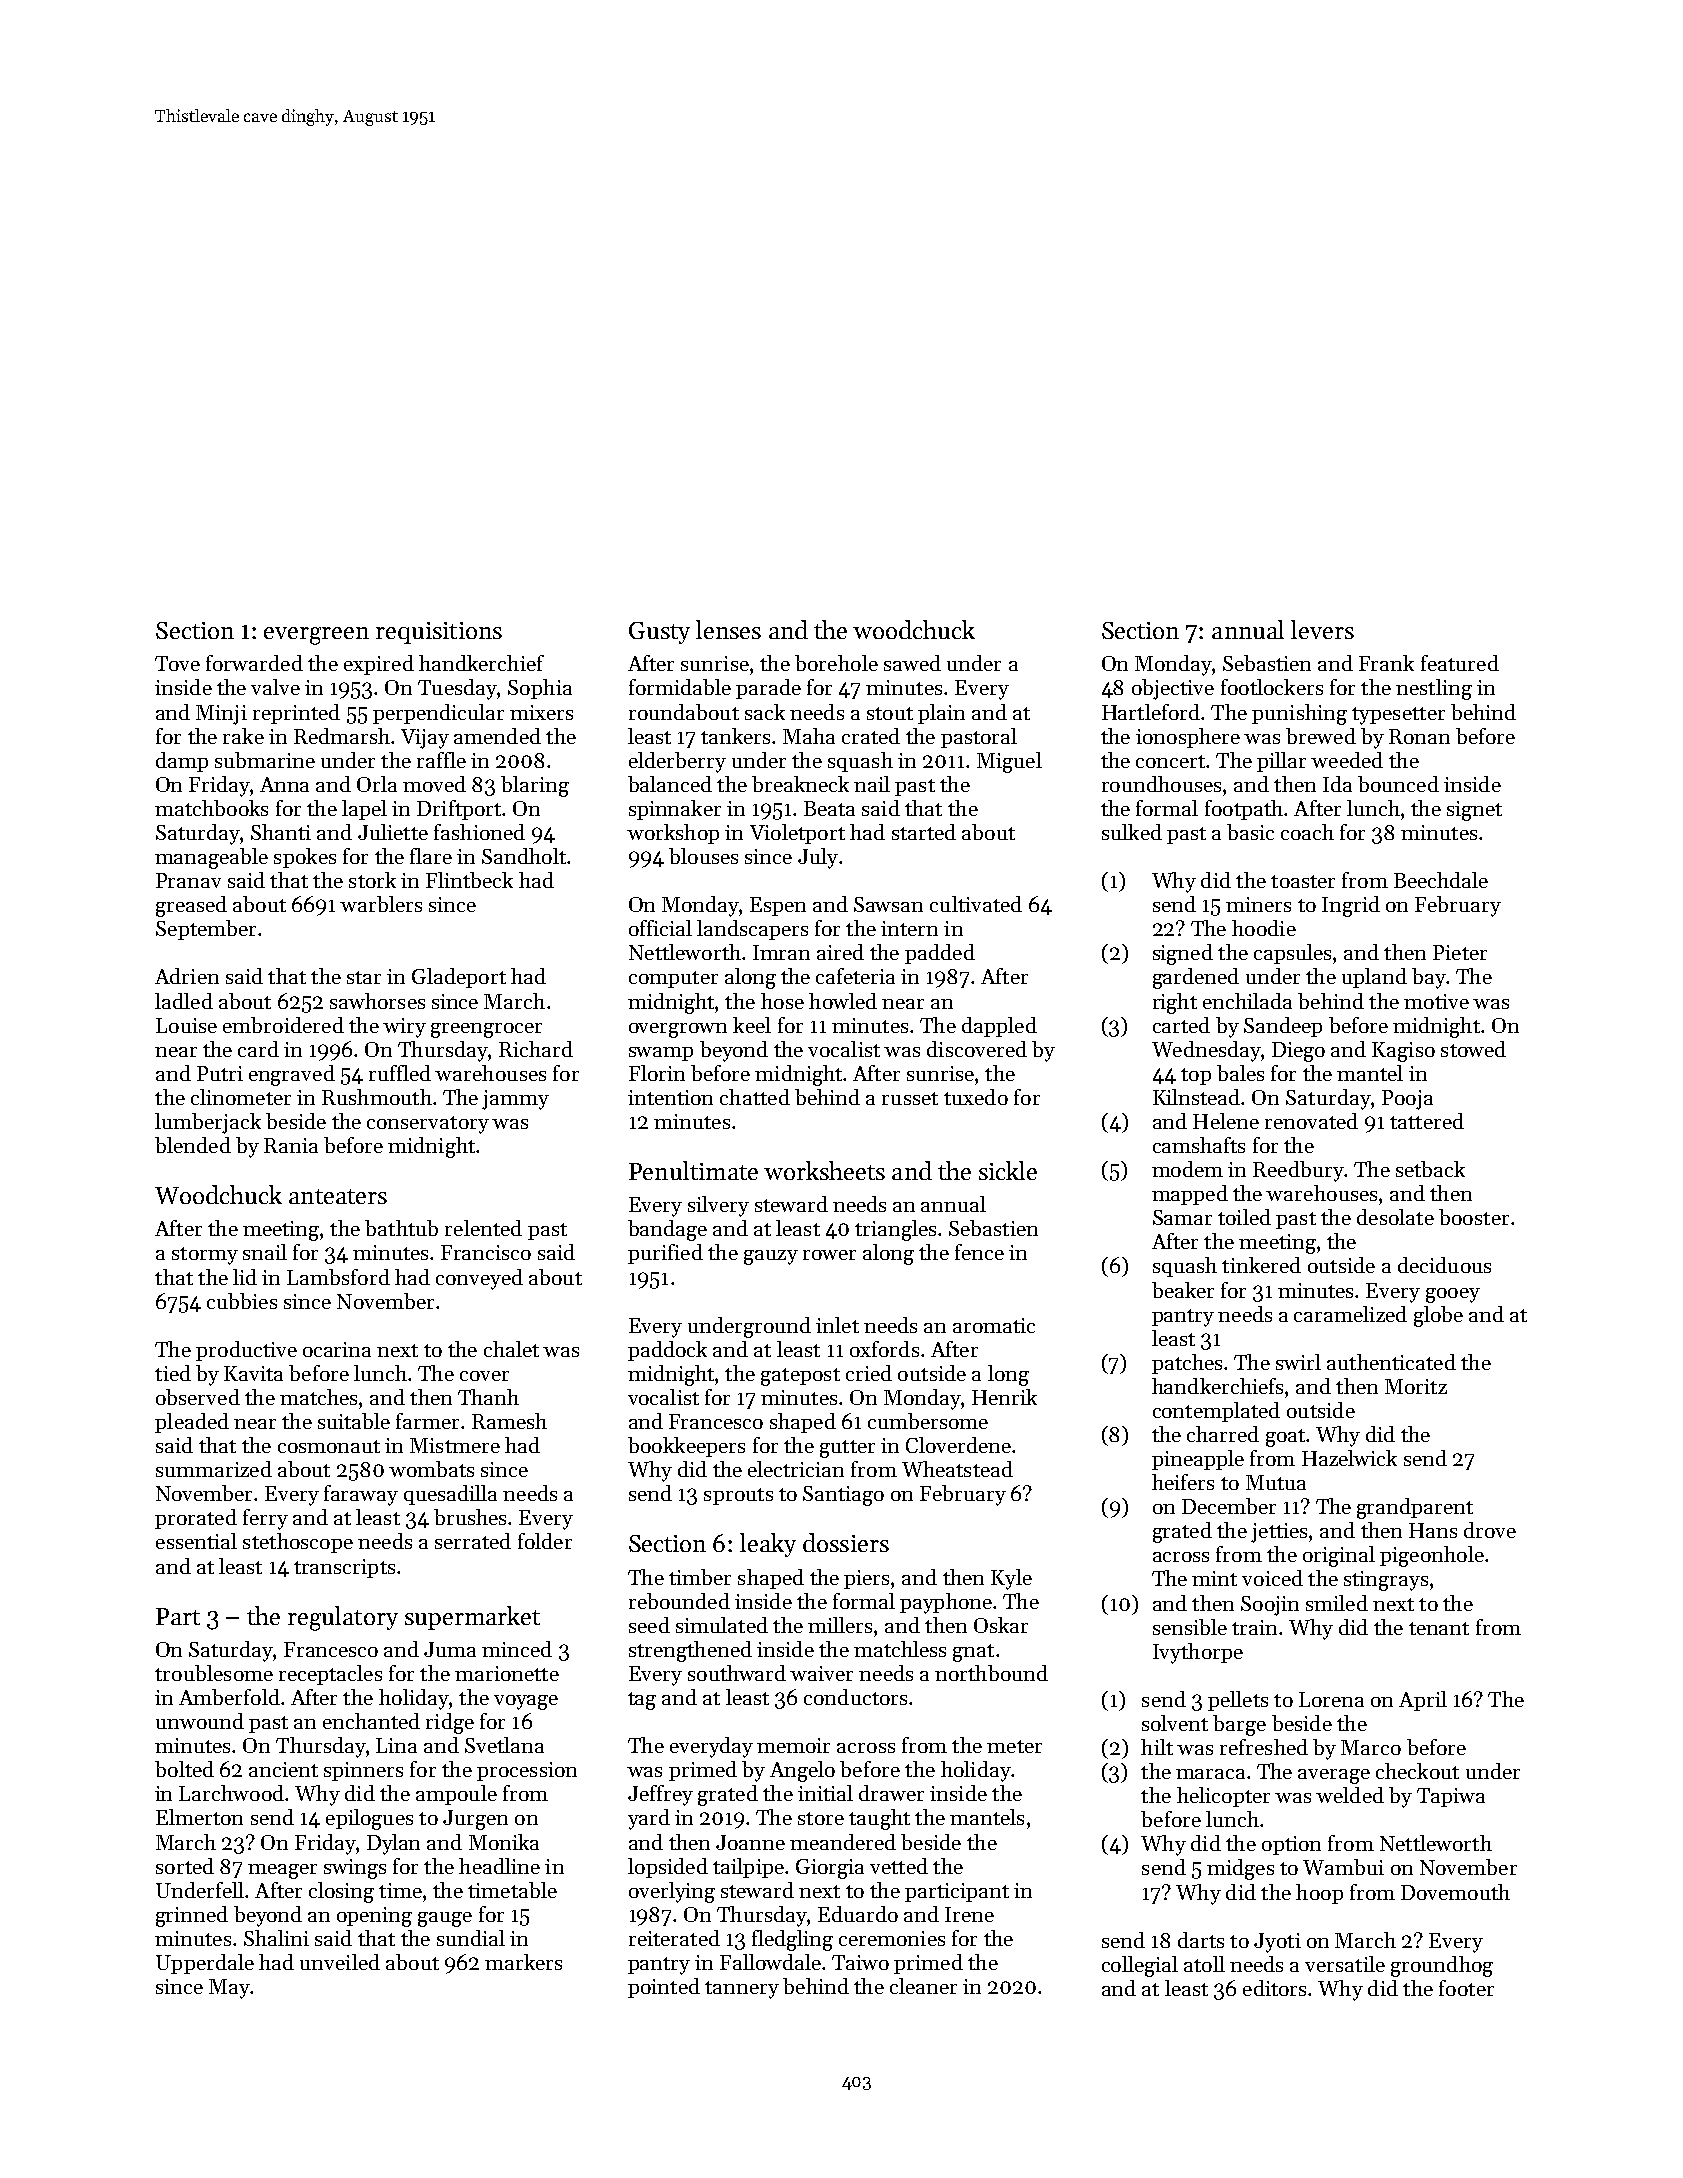 This document has height=2178, width=1683. Describe the element at coordinates (1281, 762) in the document. I see `pillar` at that location.
